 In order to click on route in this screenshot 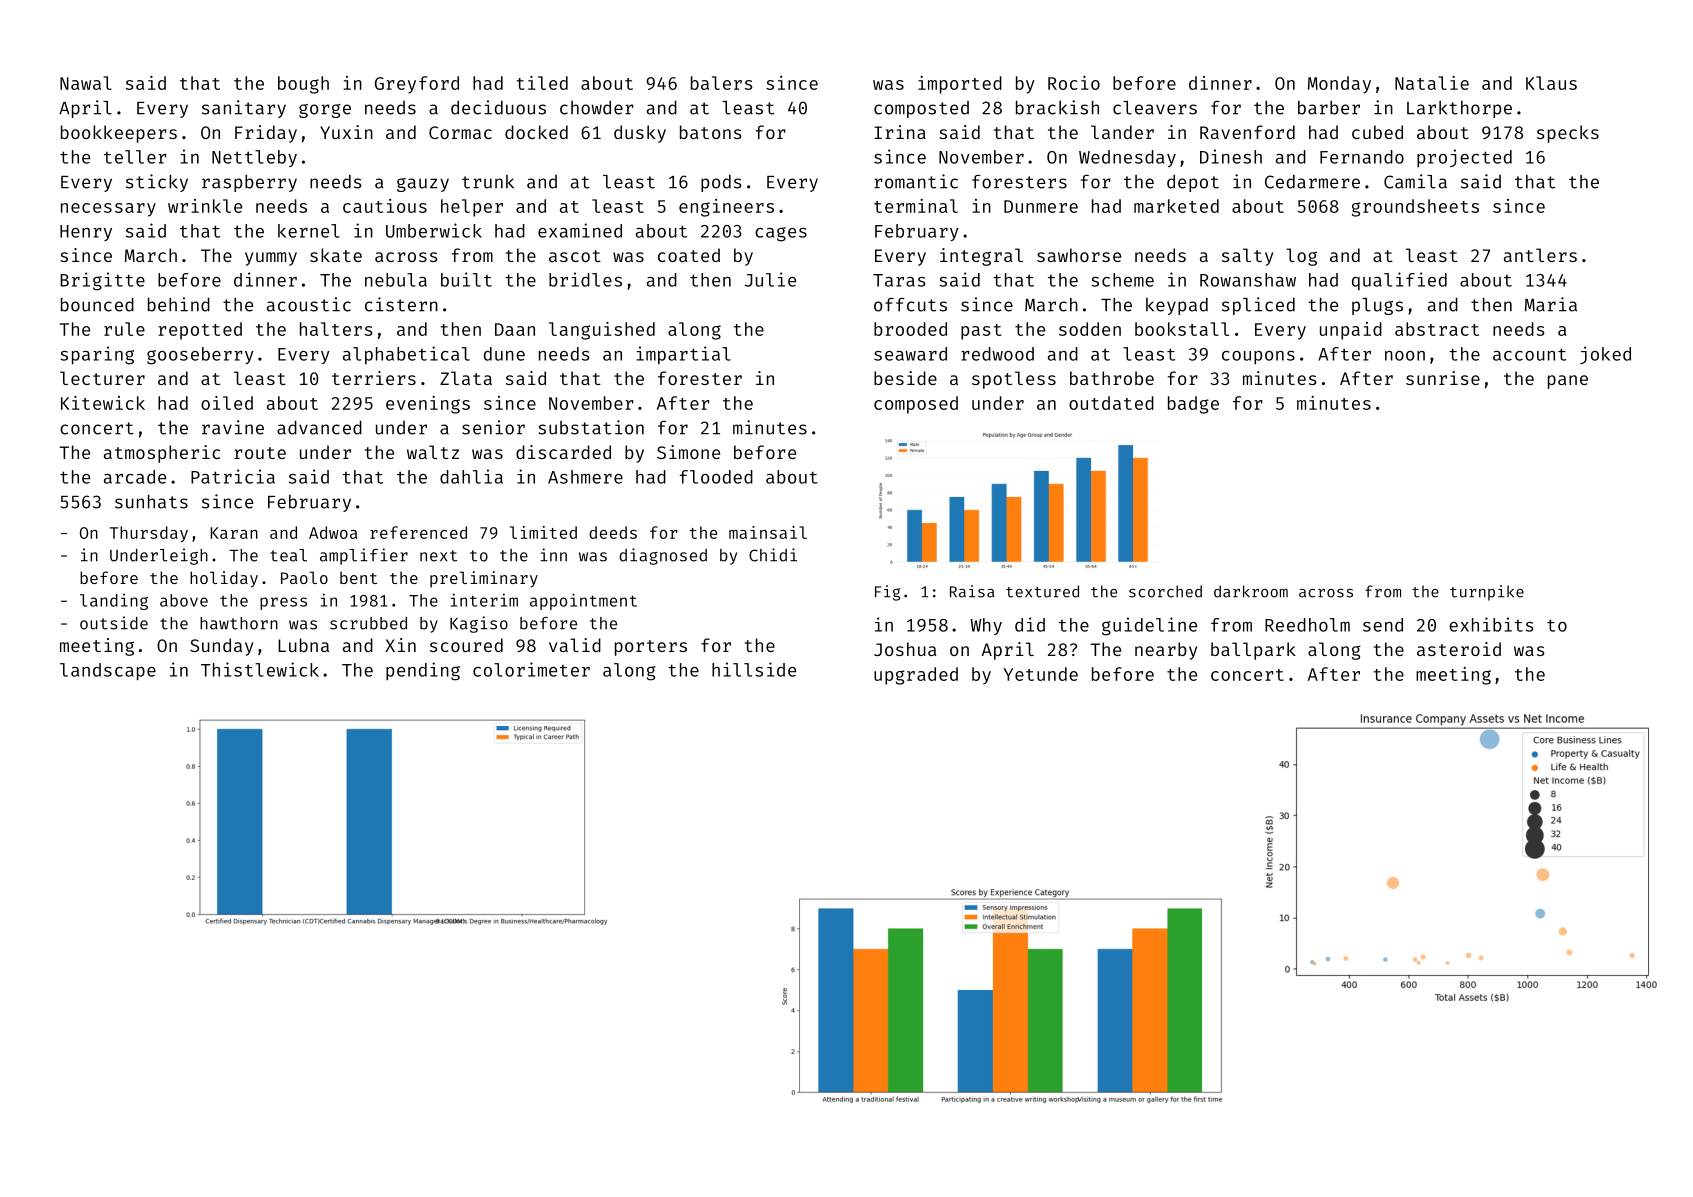, I will do `click(260, 453)`.
